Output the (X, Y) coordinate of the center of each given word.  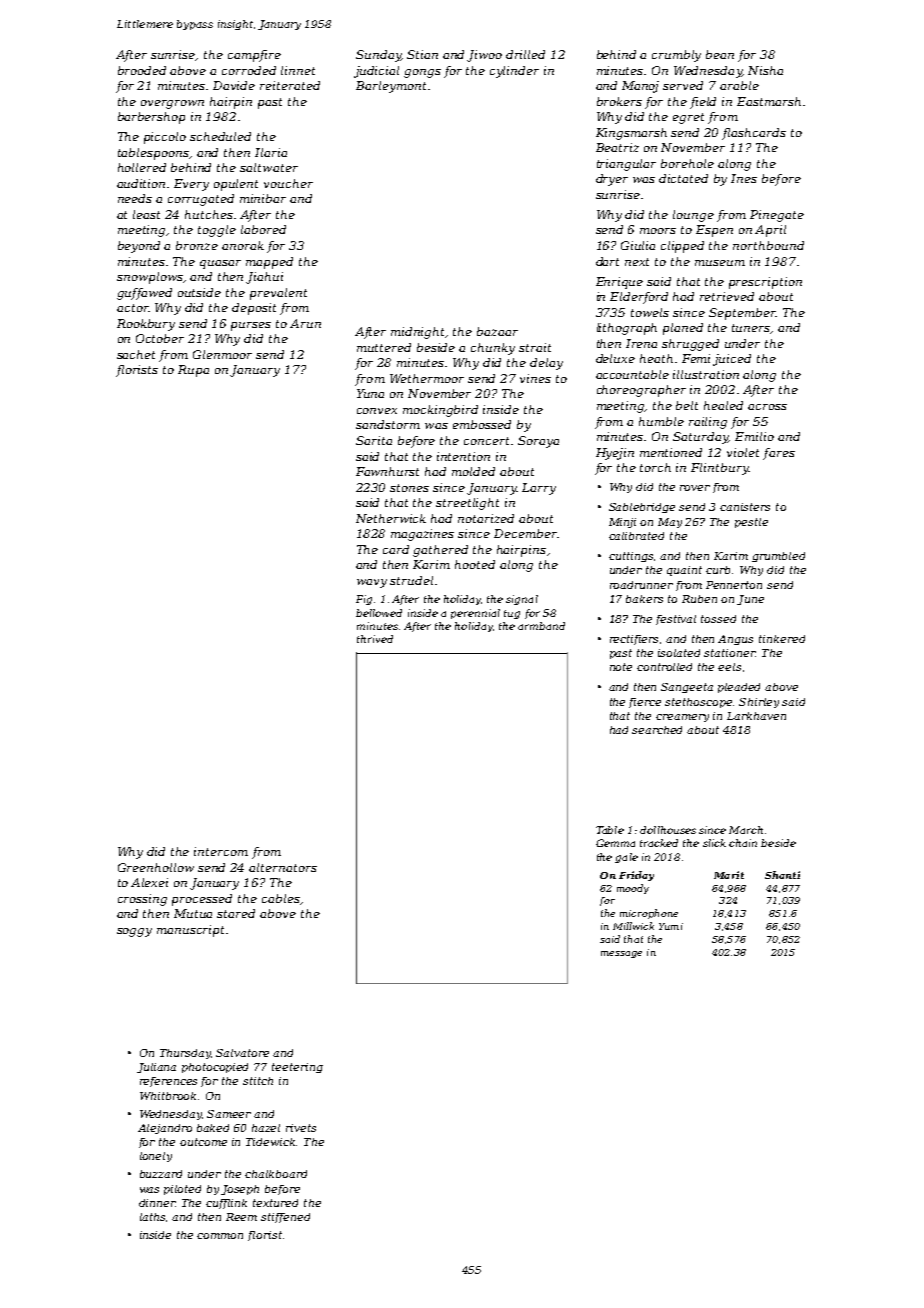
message (621, 954)
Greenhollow (156, 867)
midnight (418, 333)
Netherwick (391, 518)
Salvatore (242, 1053)
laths (152, 1217)
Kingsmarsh (631, 134)
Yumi (671, 926)
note (621, 667)
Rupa (193, 371)
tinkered (782, 639)
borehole (687, 163)
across (767, 407)
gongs (422, 73)
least (146, 214)
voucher (288, 183)
